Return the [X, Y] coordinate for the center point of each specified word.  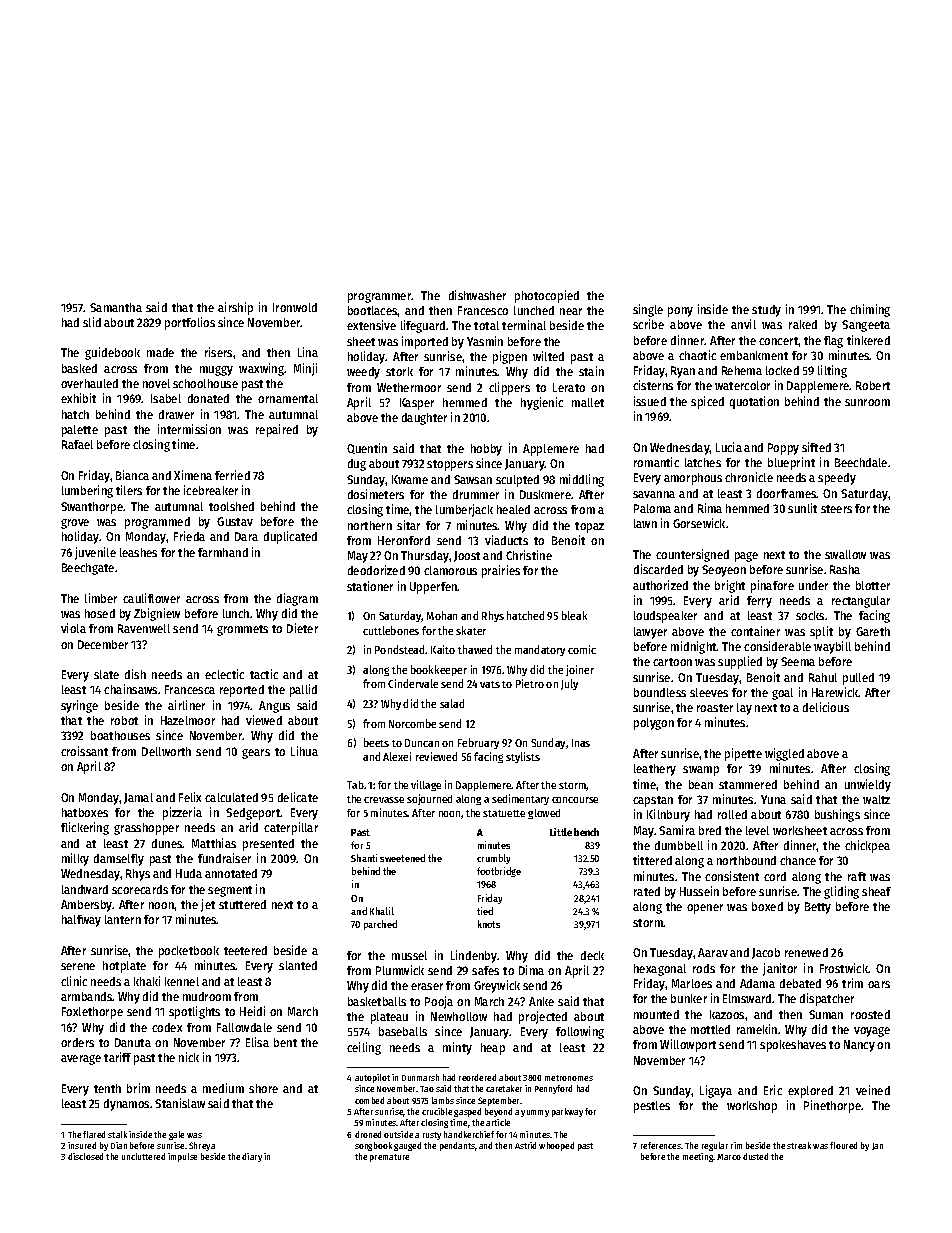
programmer [380, 298]
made [160, 352]
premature [389, 1158]
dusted [755, 1156]
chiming [870, 310]
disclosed [85, 1156]
